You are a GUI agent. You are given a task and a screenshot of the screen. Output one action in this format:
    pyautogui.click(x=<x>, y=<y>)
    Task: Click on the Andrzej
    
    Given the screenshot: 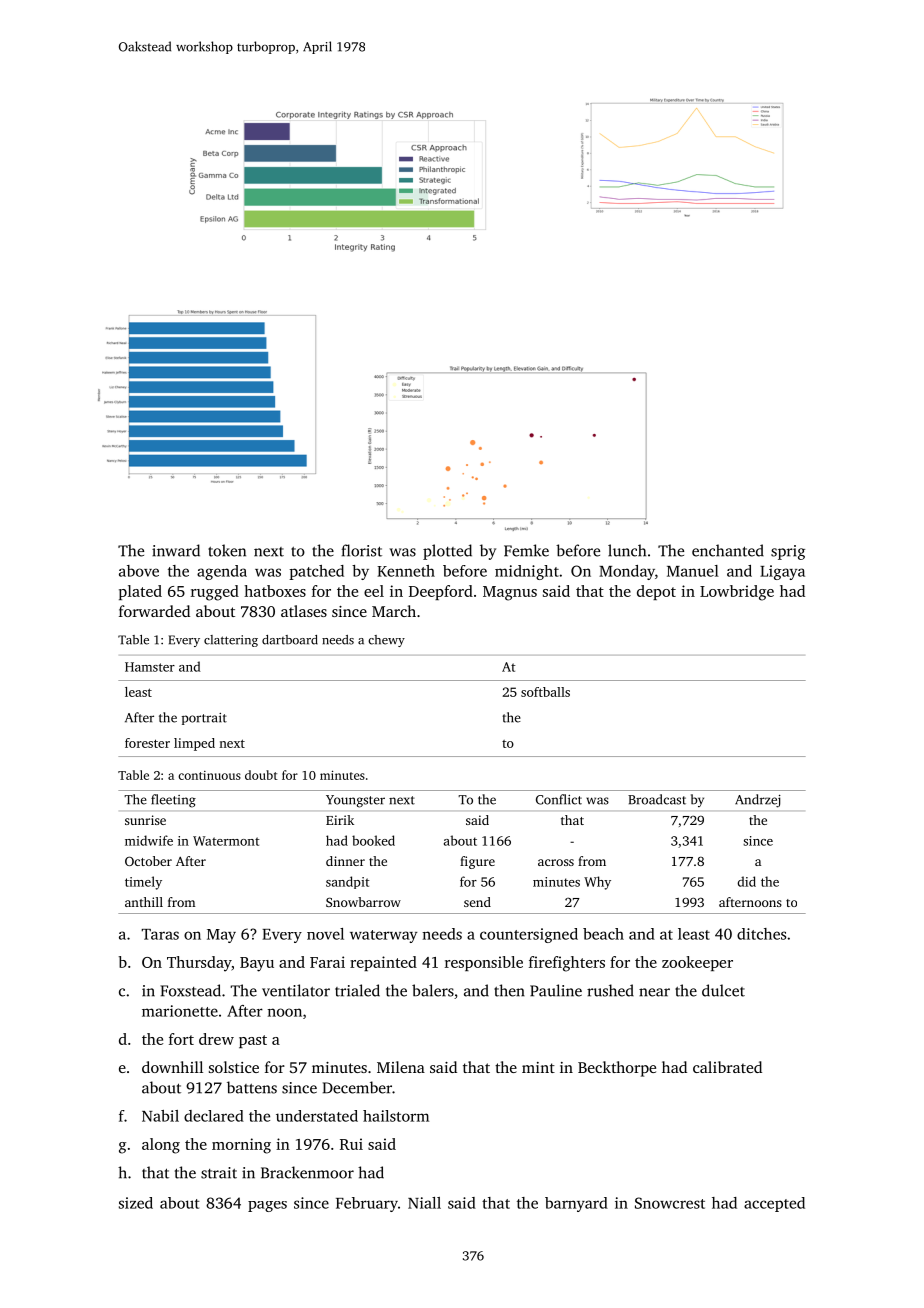 What is the action you would take?
    pyautogui.click(x=758, y=801)
